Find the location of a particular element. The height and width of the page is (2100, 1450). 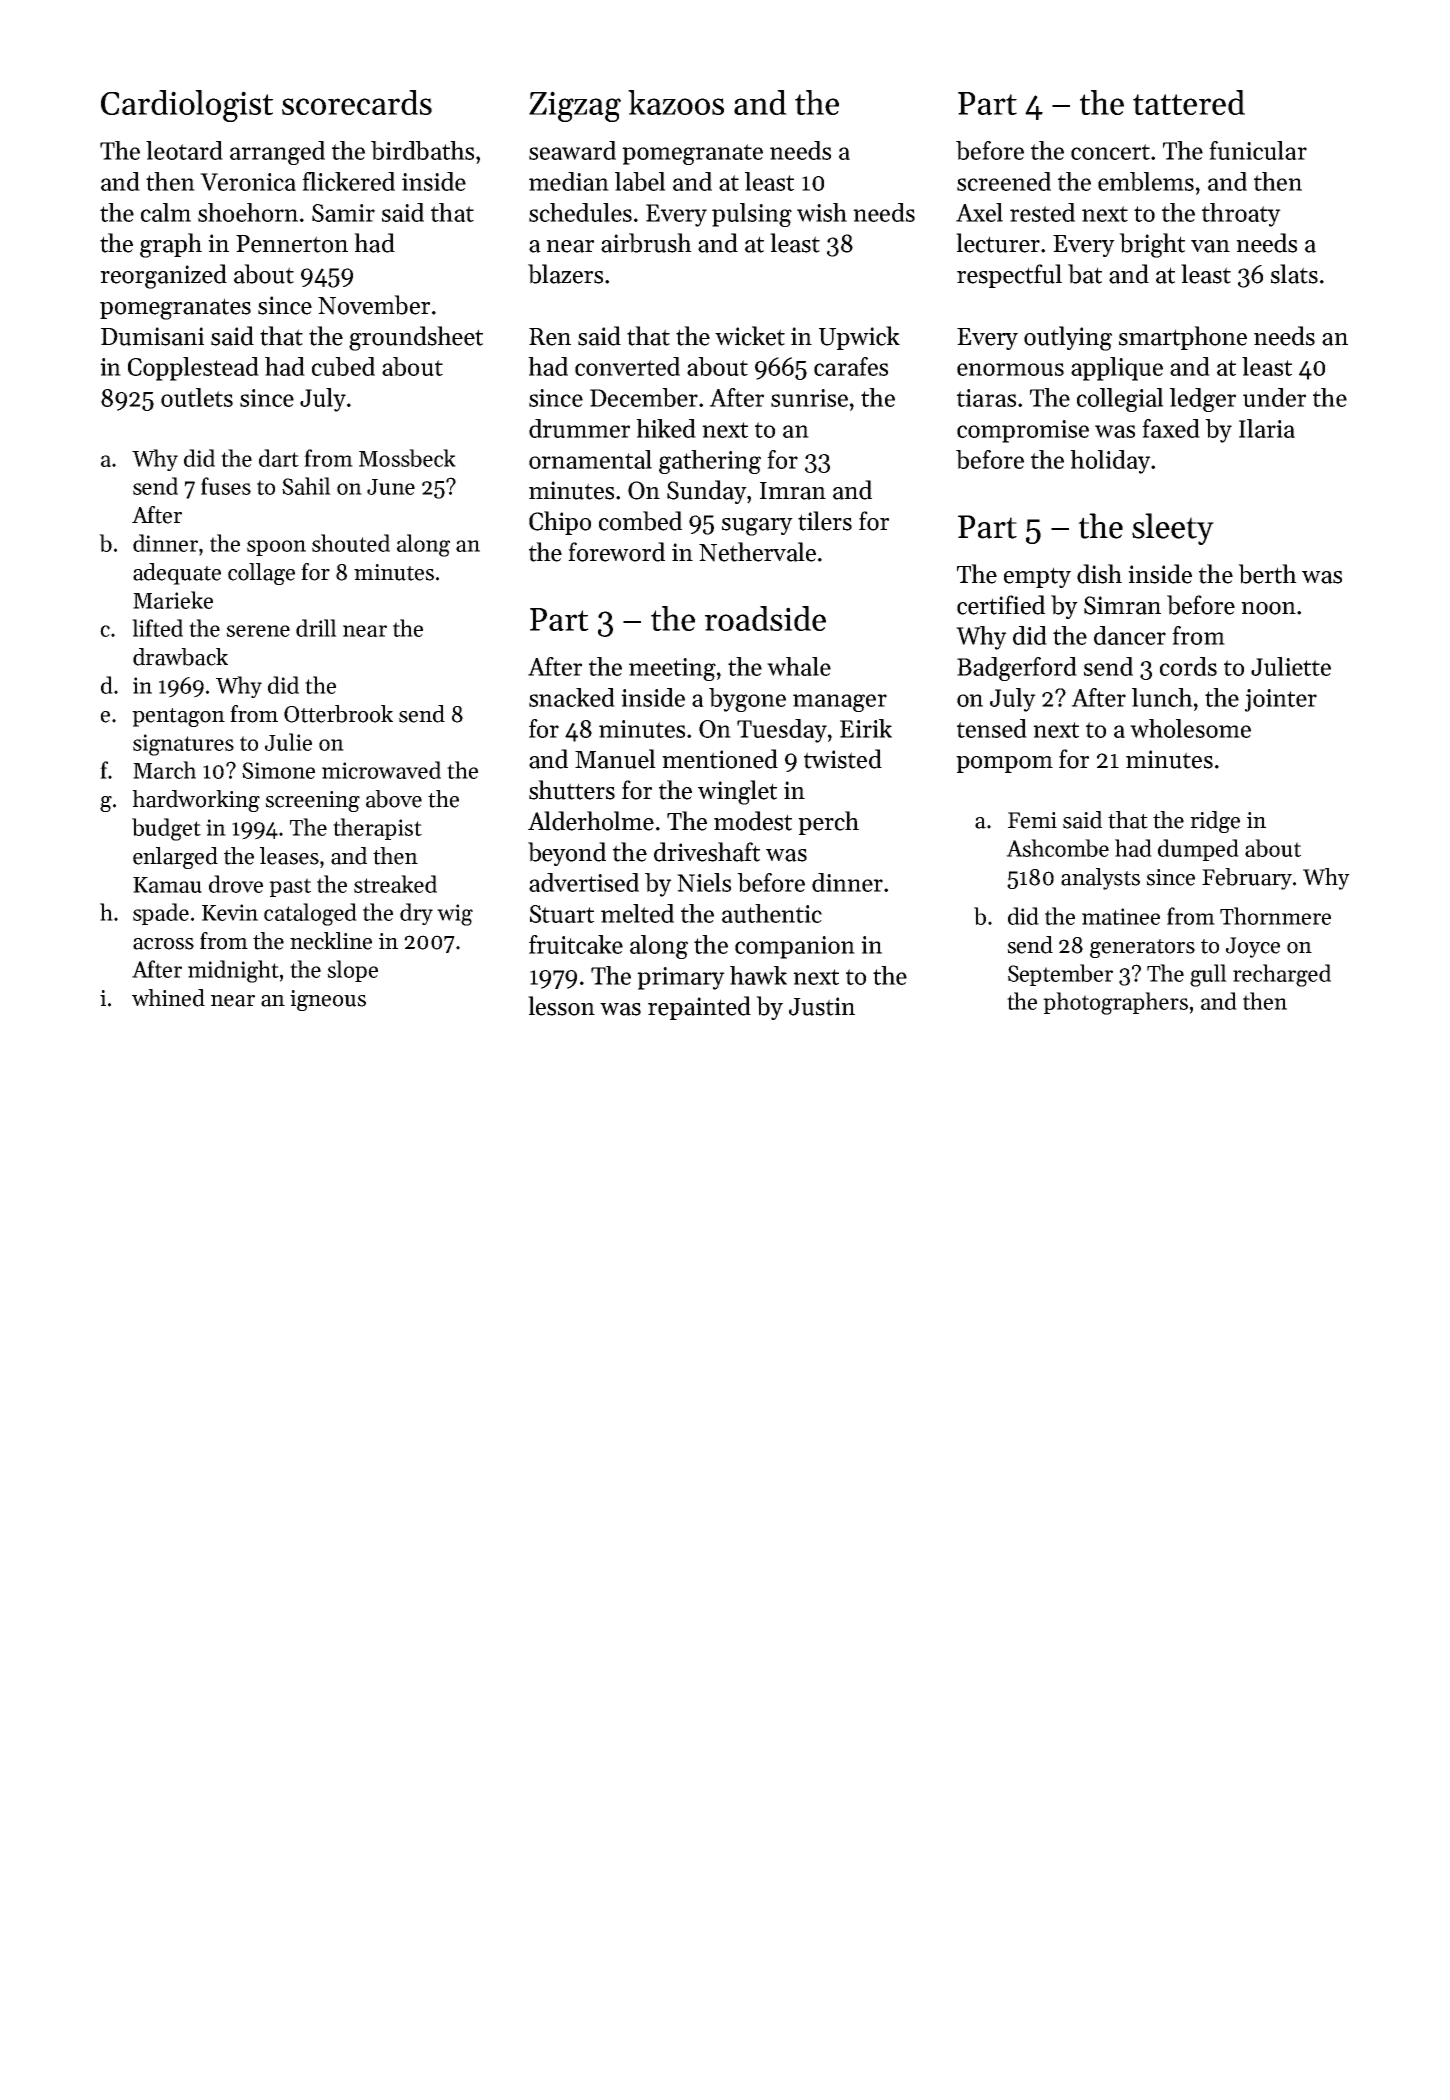

igneous is located at coordinates (328, 1000).
